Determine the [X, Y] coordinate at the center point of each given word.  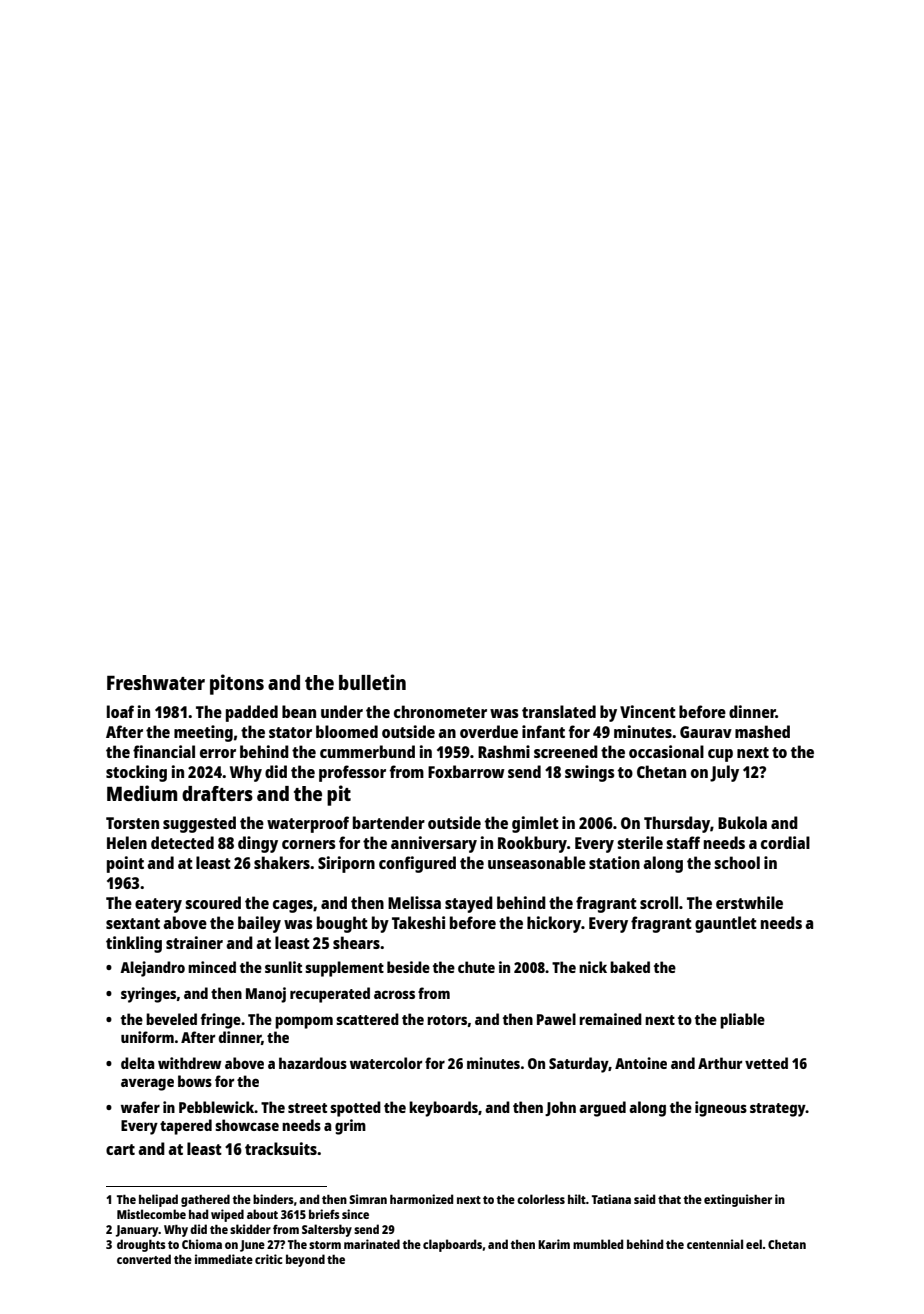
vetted [766, 1063]
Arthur [720, 1063]
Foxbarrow [466, 771]
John [560, 1108]
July [724, 773]
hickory [554, 924]
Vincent [648, 711]
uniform [147, 1037]
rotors [447, 1020]
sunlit [283, 967]
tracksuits [281, 1148]
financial [164, 751]
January [137, 1231]
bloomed [347, 731]
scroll [659, 902]
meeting [203, 733]
